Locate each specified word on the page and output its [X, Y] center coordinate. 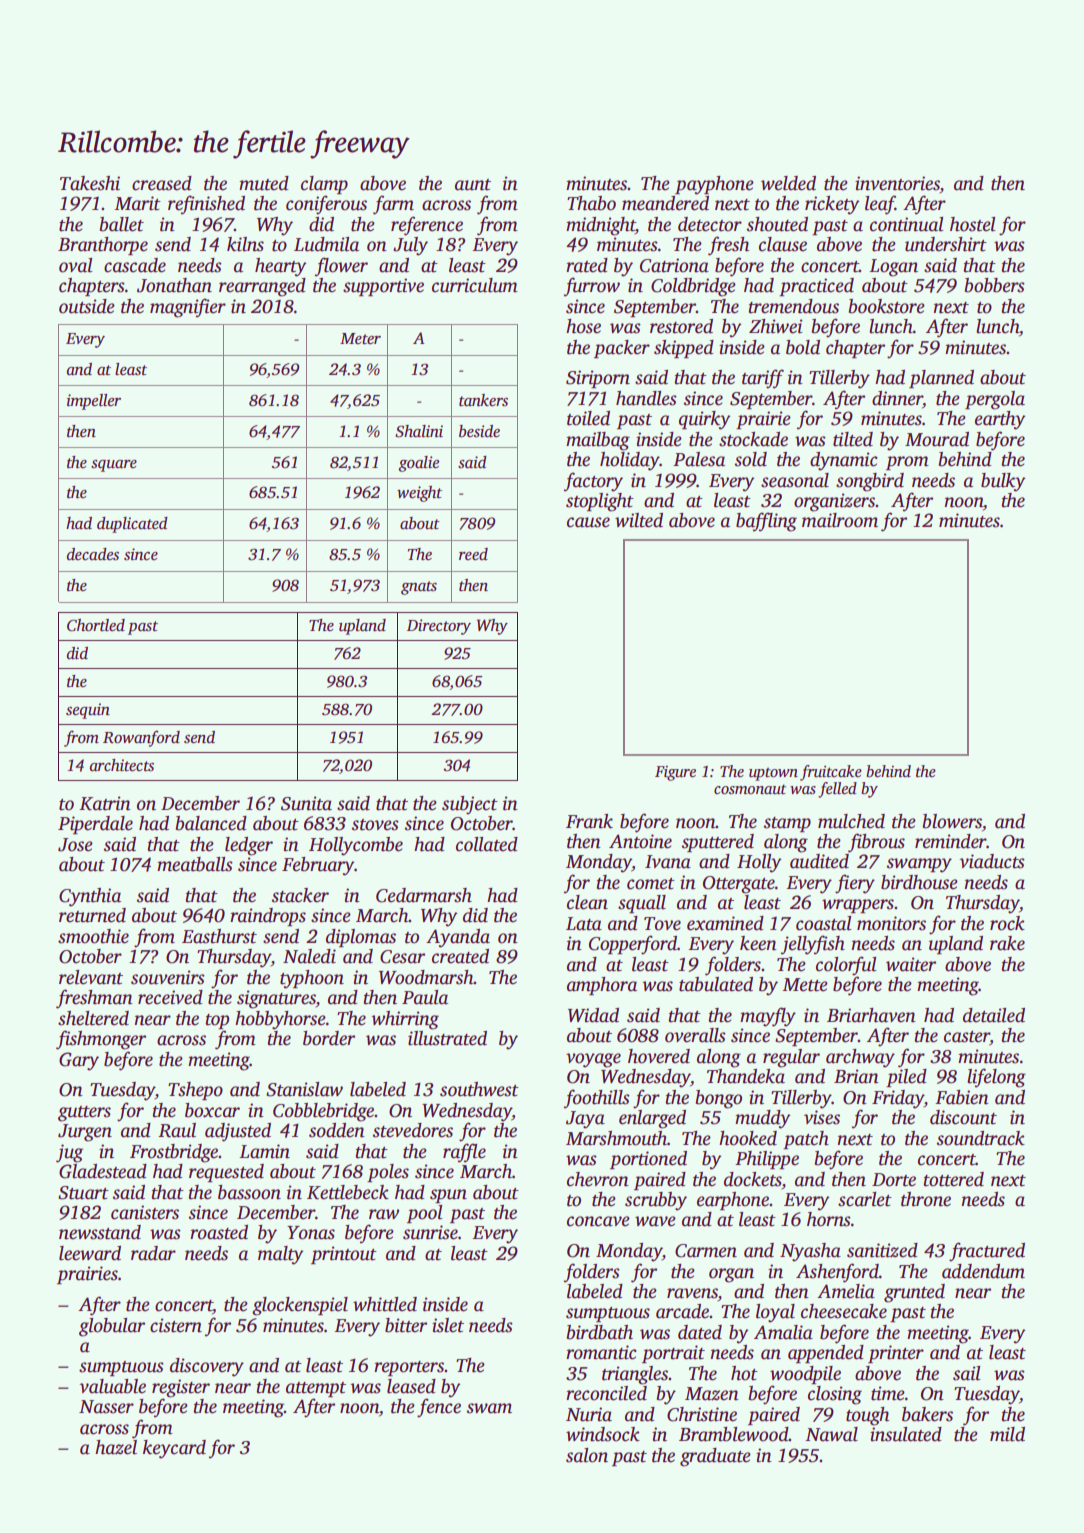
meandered [665, 203]
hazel [116, 1447]
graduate [715, 1457]
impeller [94, 402]
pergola [995, 400]
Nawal [831, 1434]
